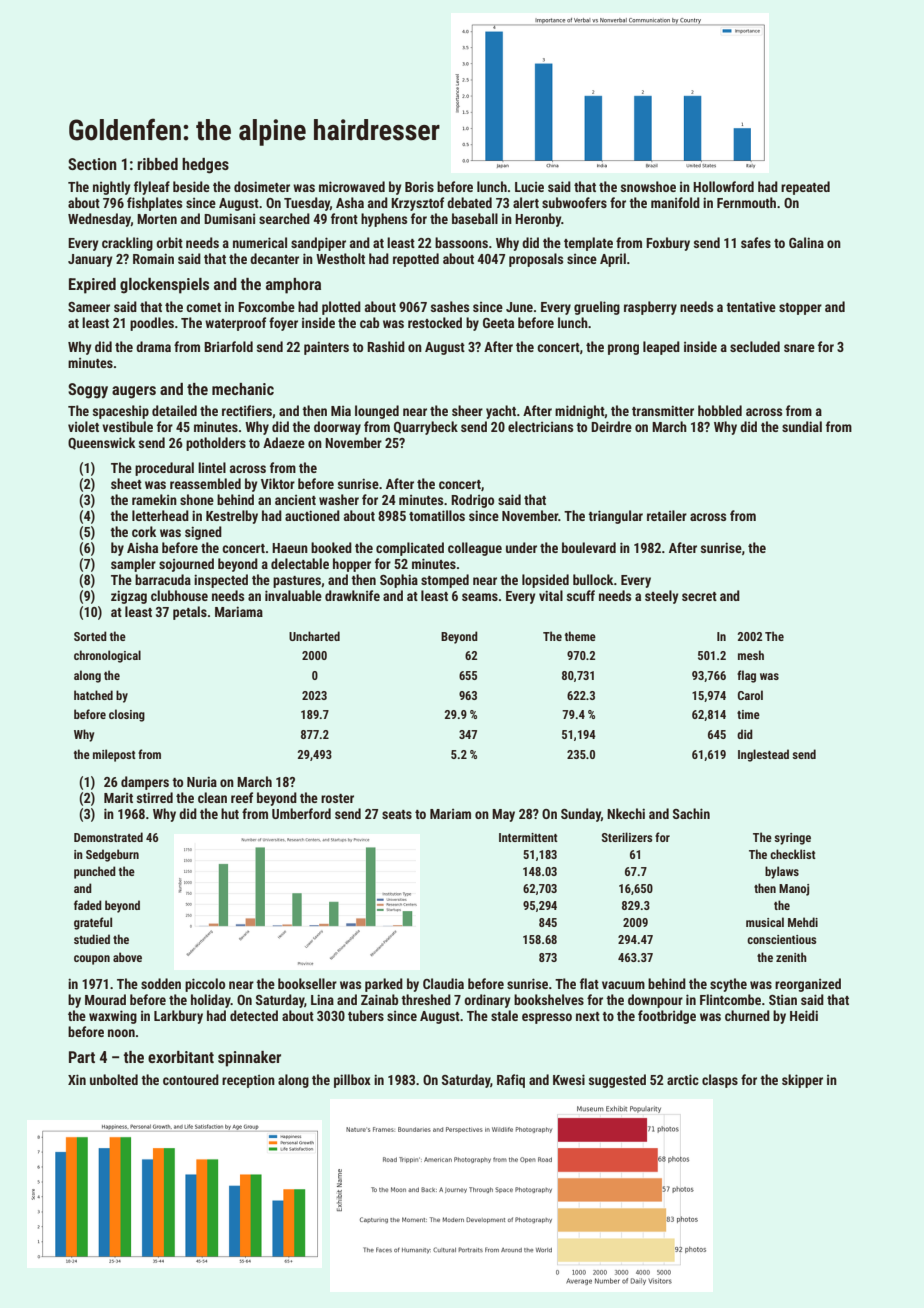  What do you see at coordinates (205, 483) in the screenshot?
I see `reassembled` at bounding box center [205, 483].
